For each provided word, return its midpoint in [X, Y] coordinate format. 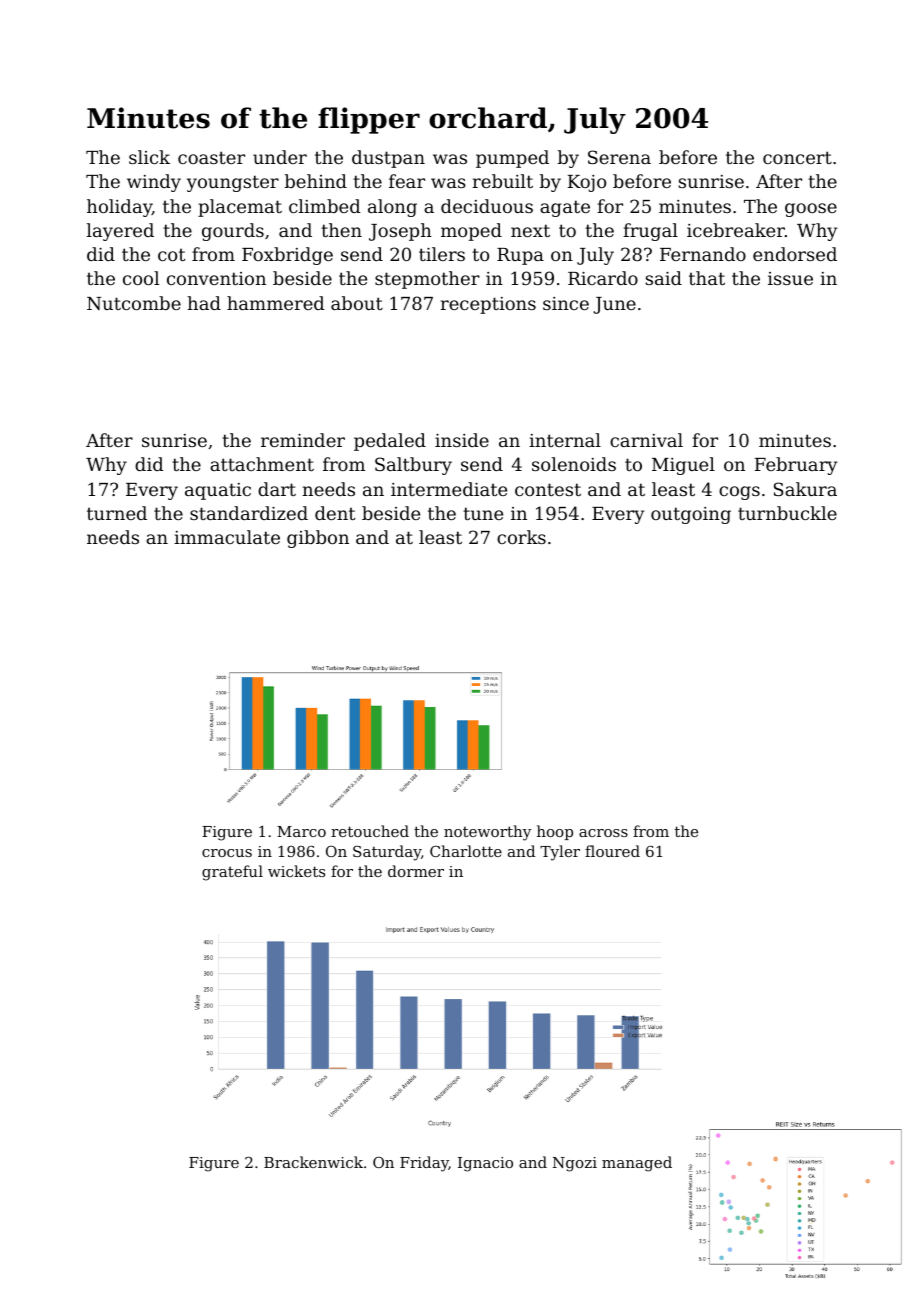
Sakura [805, 489]
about [357, 303]
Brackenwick [313, 1162]
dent [335, 513]
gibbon [318, 539]
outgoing [691, 515]
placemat [240, 208]
